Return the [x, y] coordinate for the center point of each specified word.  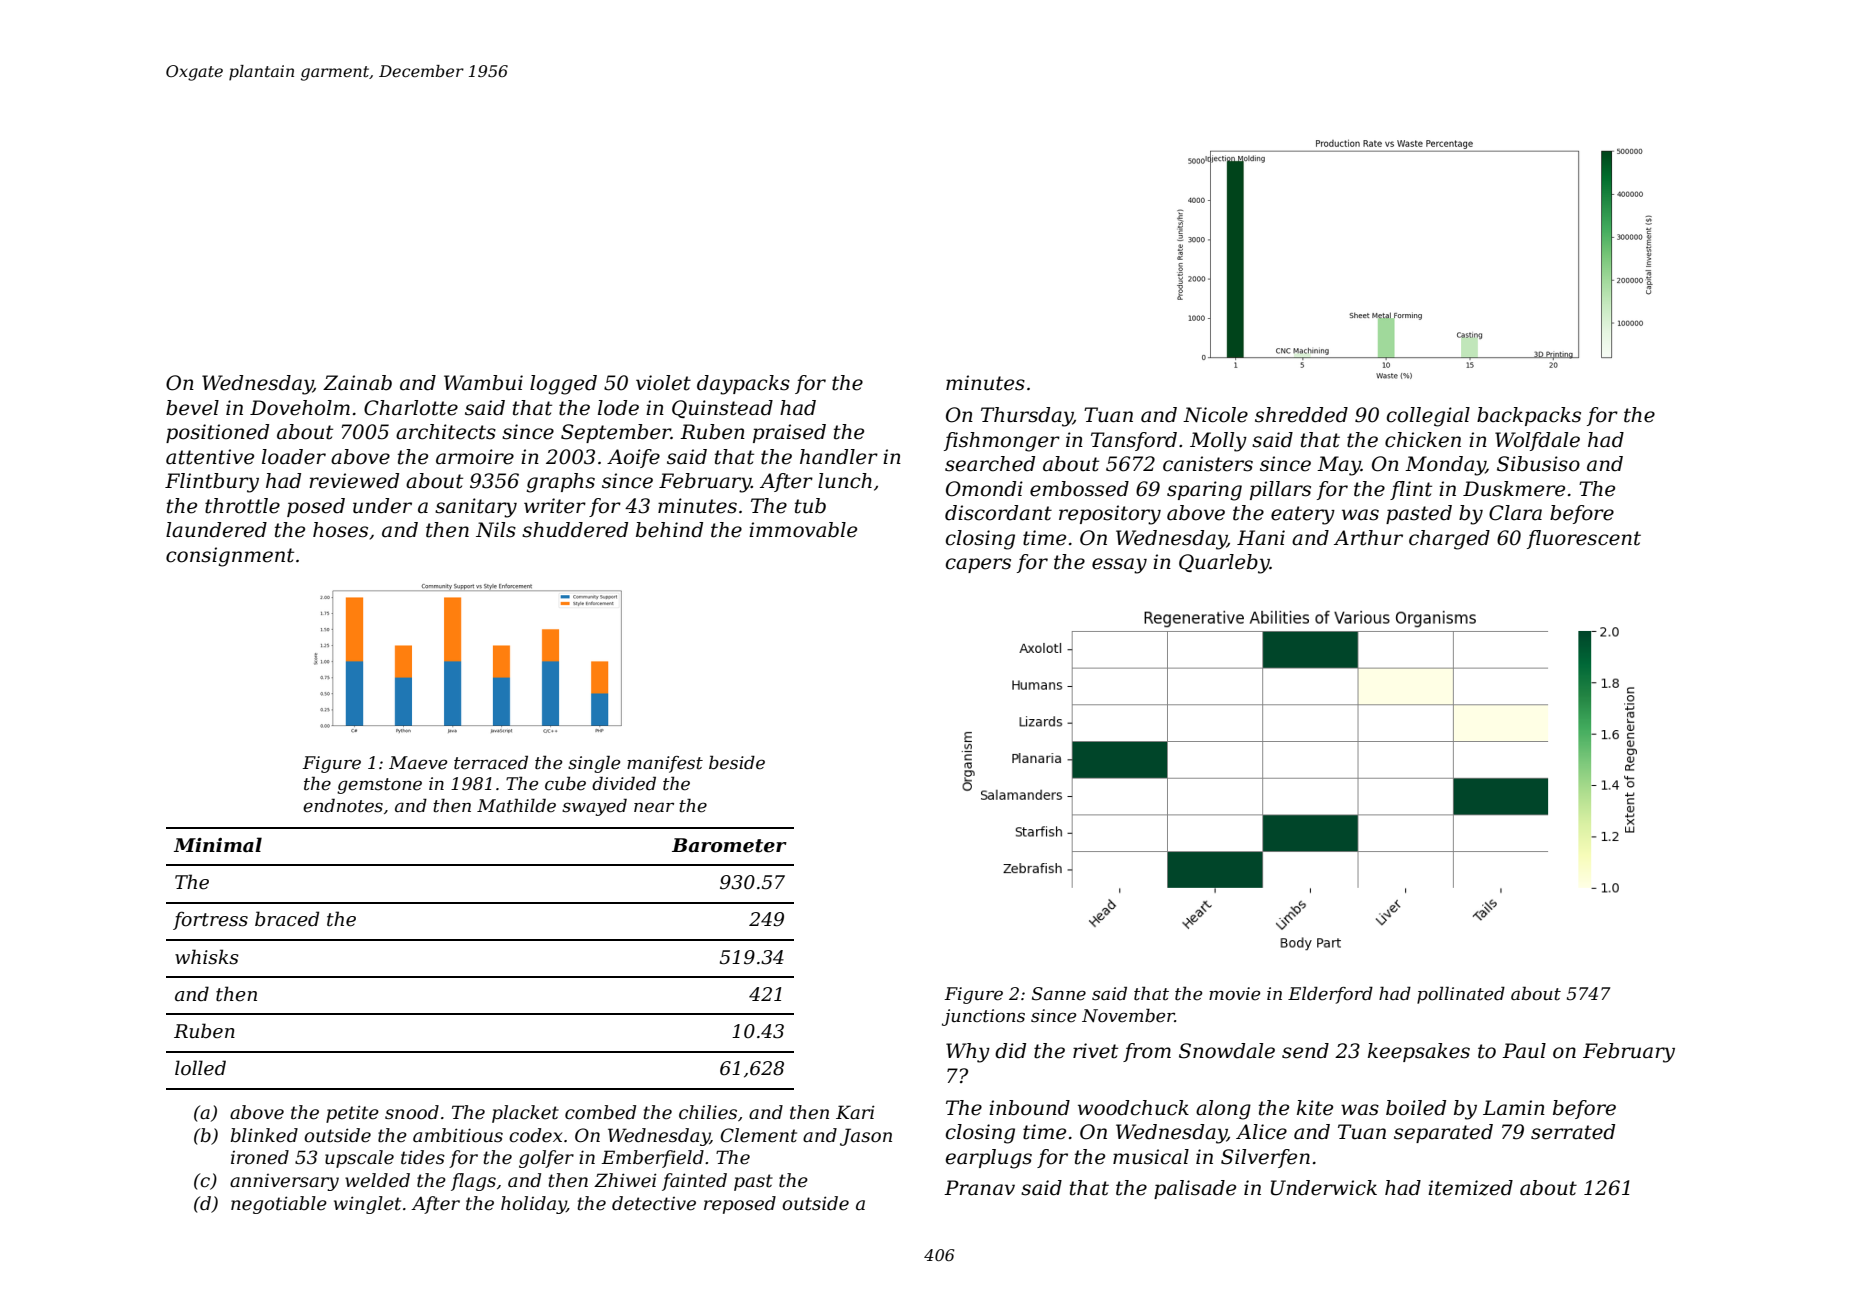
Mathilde [516, 805]
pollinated [1461, 995]
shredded [1301, 415]
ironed [260, 1157]
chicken [1423, 440]
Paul [1524, 1051]
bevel [192, 408]
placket [525, 1114]
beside [737, 762]
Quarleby [1224, 564]
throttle [242, 506]
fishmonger [1002, 442]
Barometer [729, 845]
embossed [1079, 489]
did [1010, 1051]
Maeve [418, 762]
